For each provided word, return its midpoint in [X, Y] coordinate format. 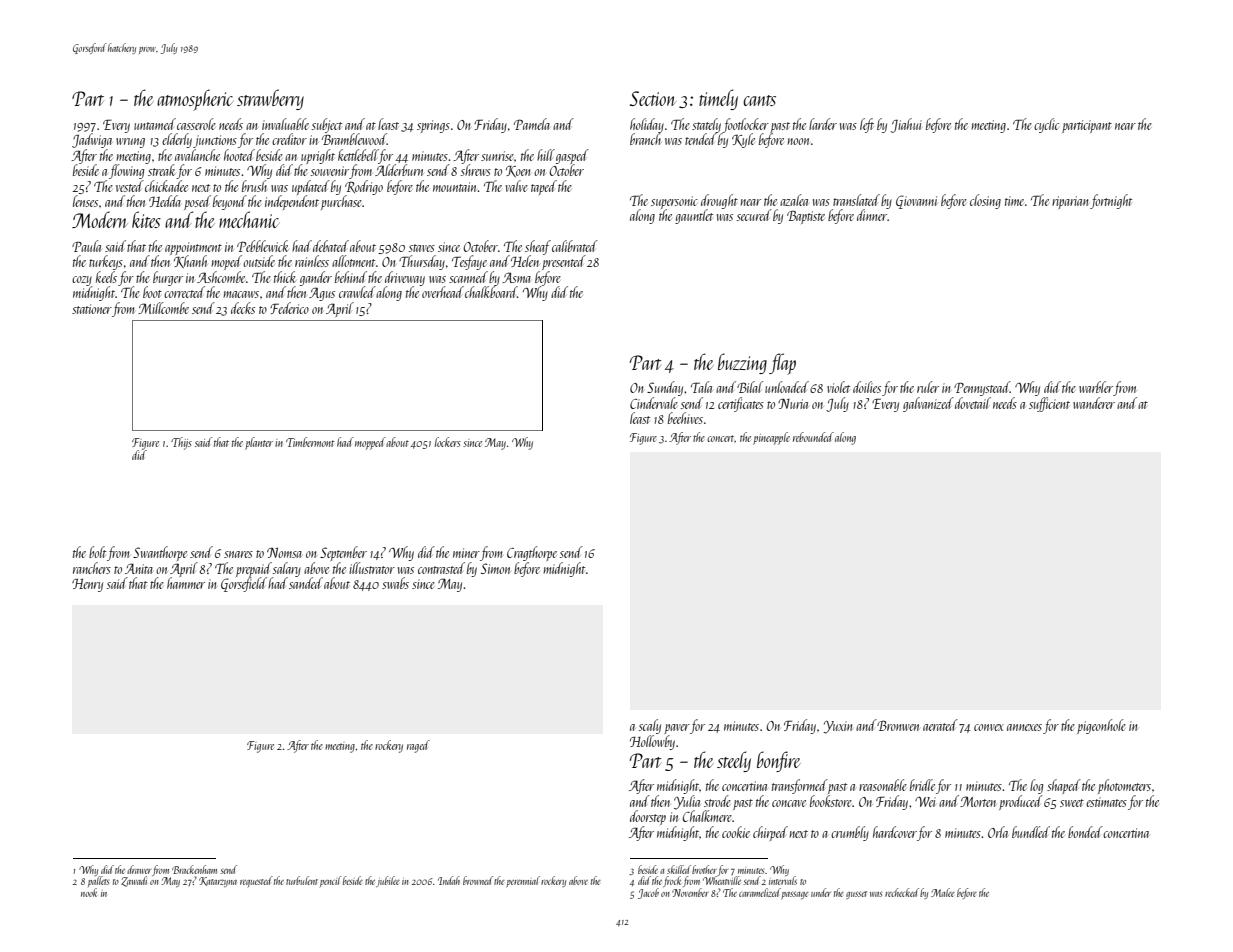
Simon [495, 568]
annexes [1024, 727]
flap [782, 364]
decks [243, 308]
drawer [139, 869]
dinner [872, 215]
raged [418, 746]
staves [422, 248]
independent [292, 202]
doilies [867, 387]
